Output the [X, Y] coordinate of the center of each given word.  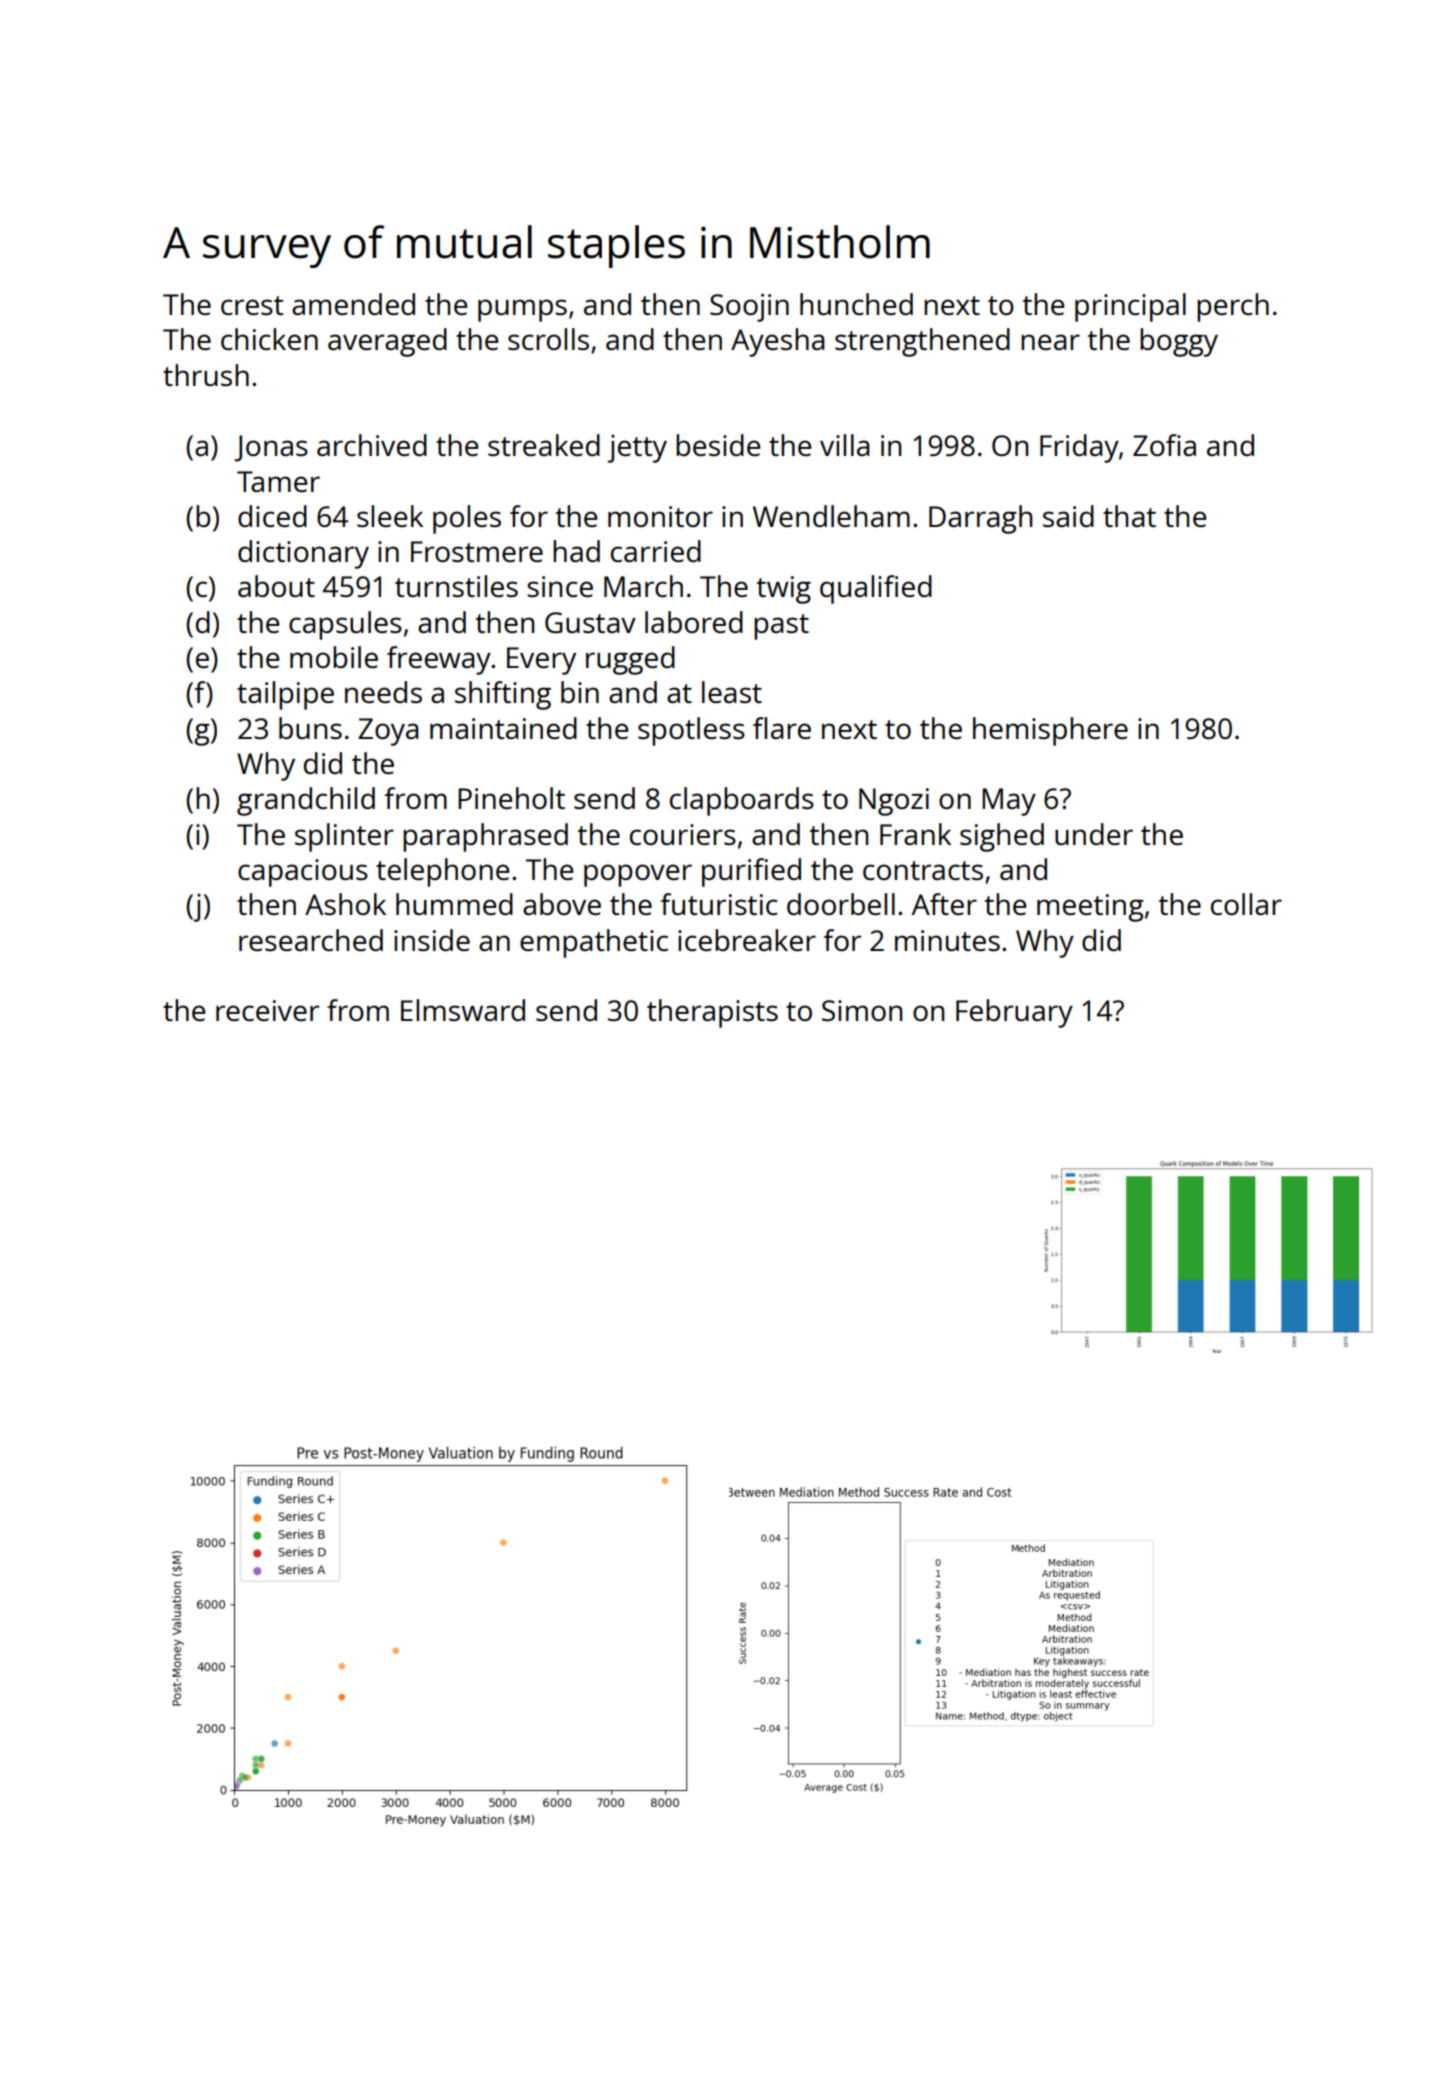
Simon [862, 1010]
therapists [712, 1013]
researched [311, 940]
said [1068, 516]
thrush [206, 375]
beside [718, 445]
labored [694, 622]
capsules [345, 625]
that [1129, 516]
